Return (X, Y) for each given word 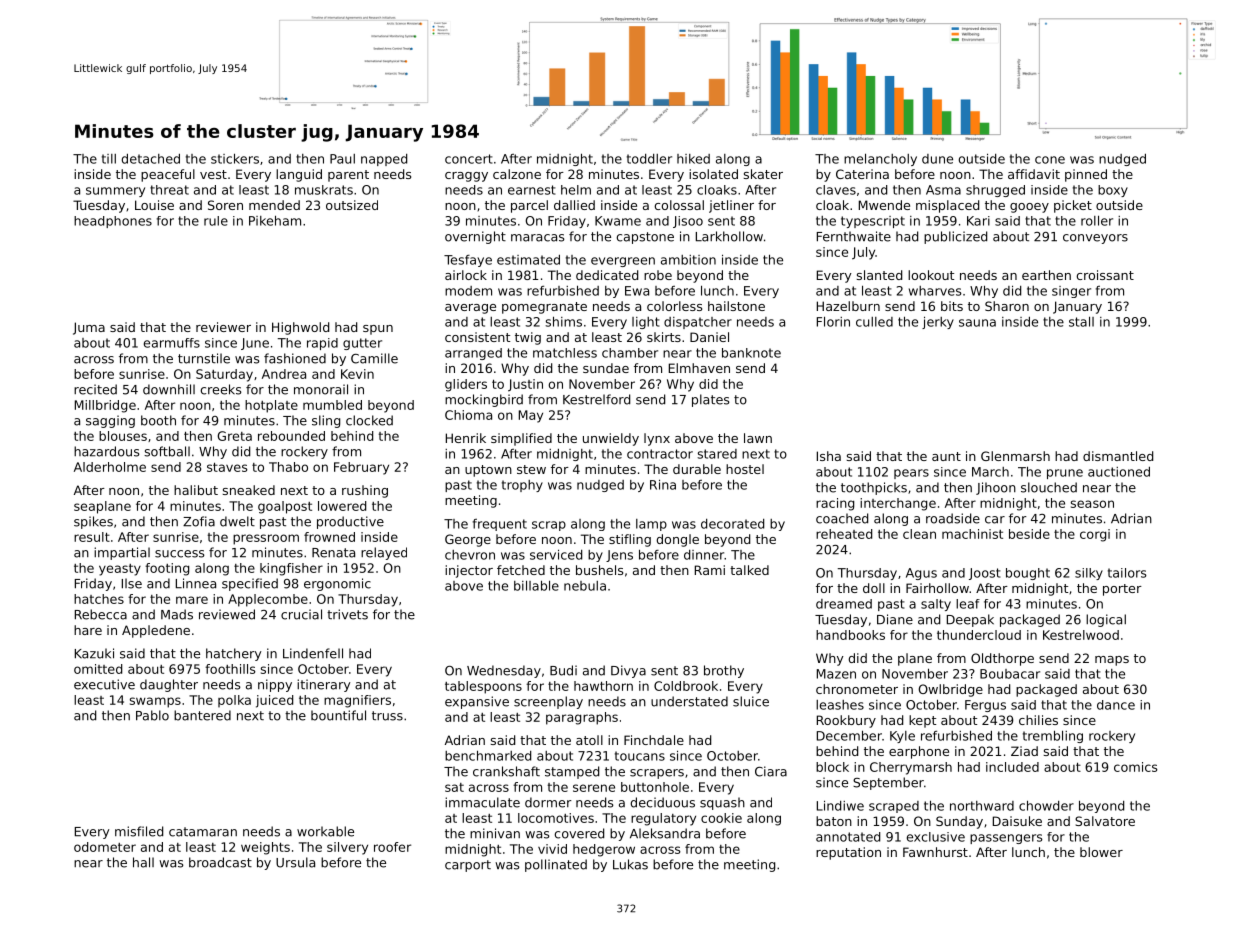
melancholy (880, 159)
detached (151, 159)
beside (1029, 534)
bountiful (338, 715)
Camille (374, 358)
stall (1081, 321)
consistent (477, 337)
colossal (679, 205)
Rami (710, 570)
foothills (230, 669)
